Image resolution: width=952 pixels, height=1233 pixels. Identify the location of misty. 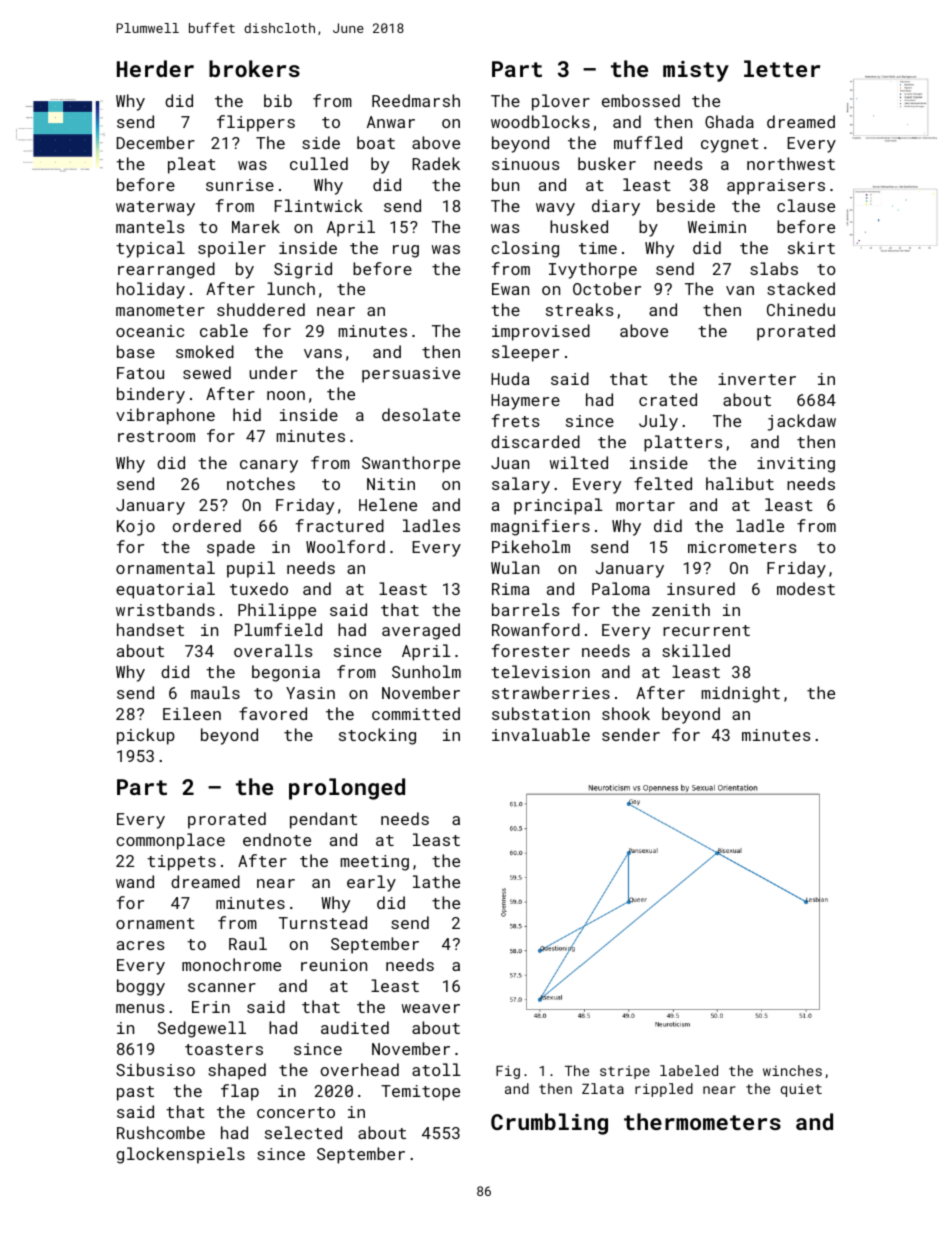
(696, 71).
